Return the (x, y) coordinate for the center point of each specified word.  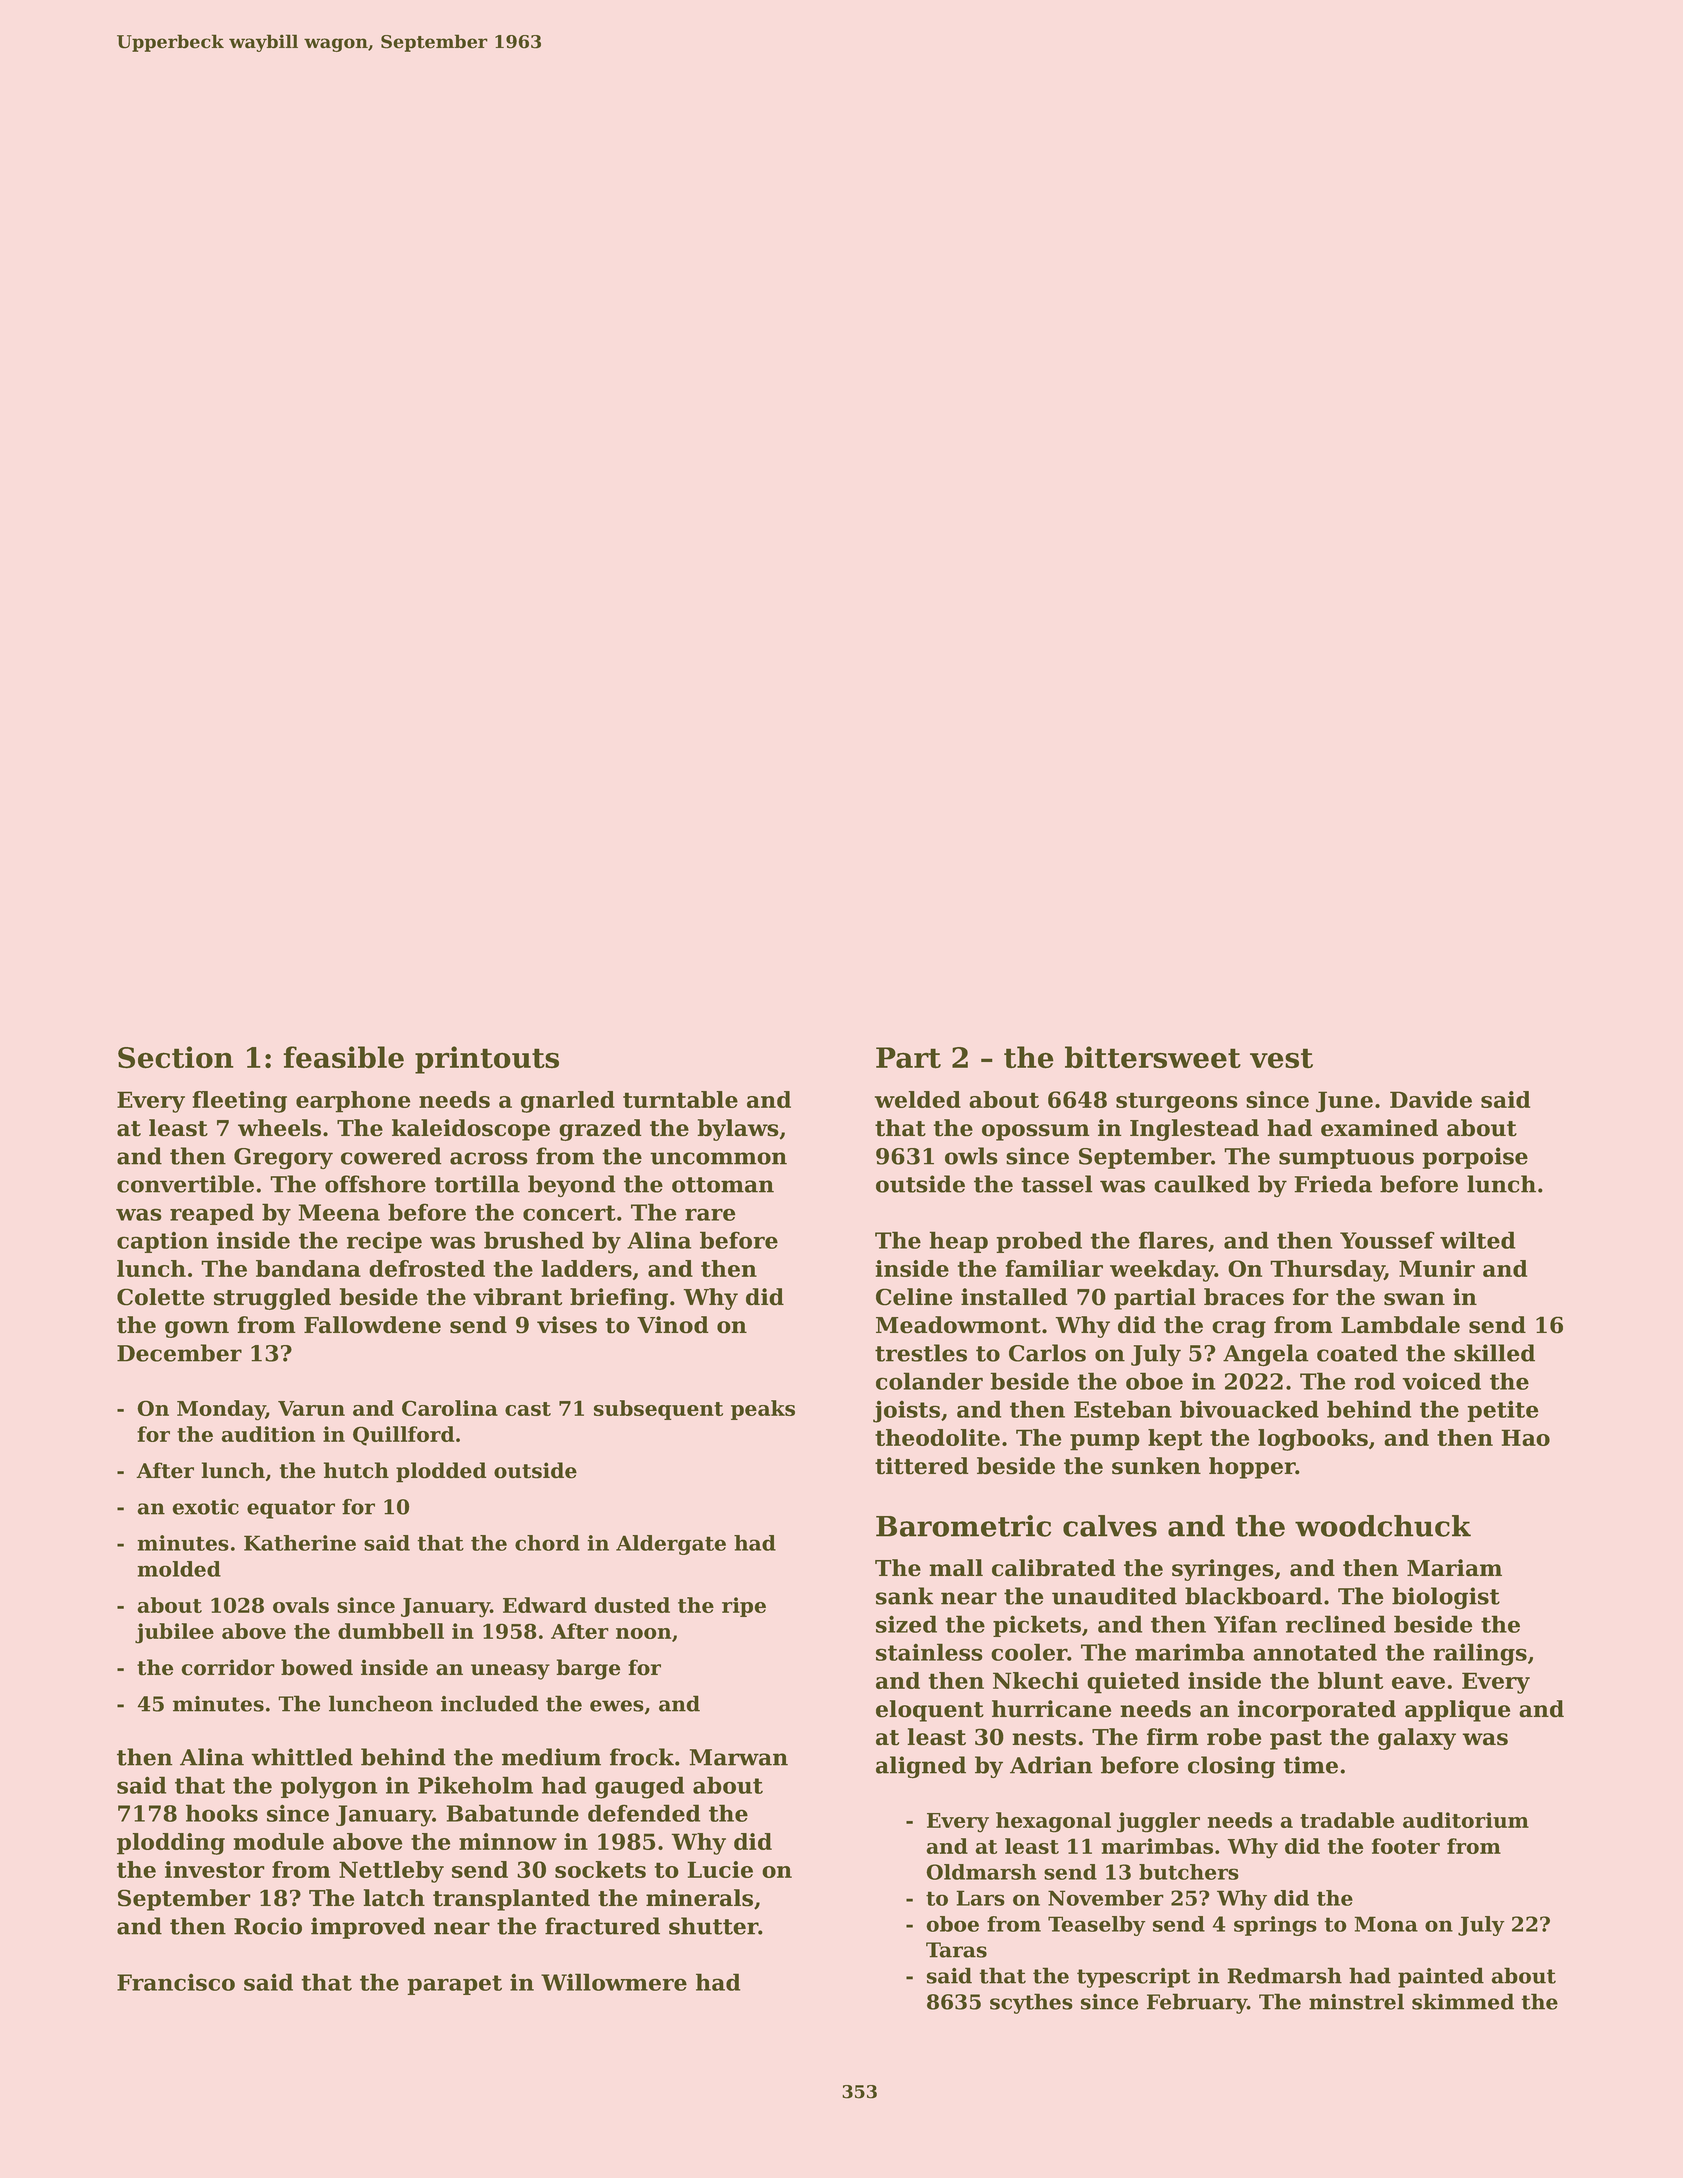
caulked (1202, 1184)
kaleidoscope (471, 1130)
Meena (339, 1212)
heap (958, 1242)
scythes (1031, 2003)
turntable (680, 1099)
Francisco (176, 1982)
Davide (1431, 1099)
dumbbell (391, 1631)
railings (1480, 1654)
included (490, 1703)
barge (588, 1669)
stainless (929, 1652)
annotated (1315, 1652)
